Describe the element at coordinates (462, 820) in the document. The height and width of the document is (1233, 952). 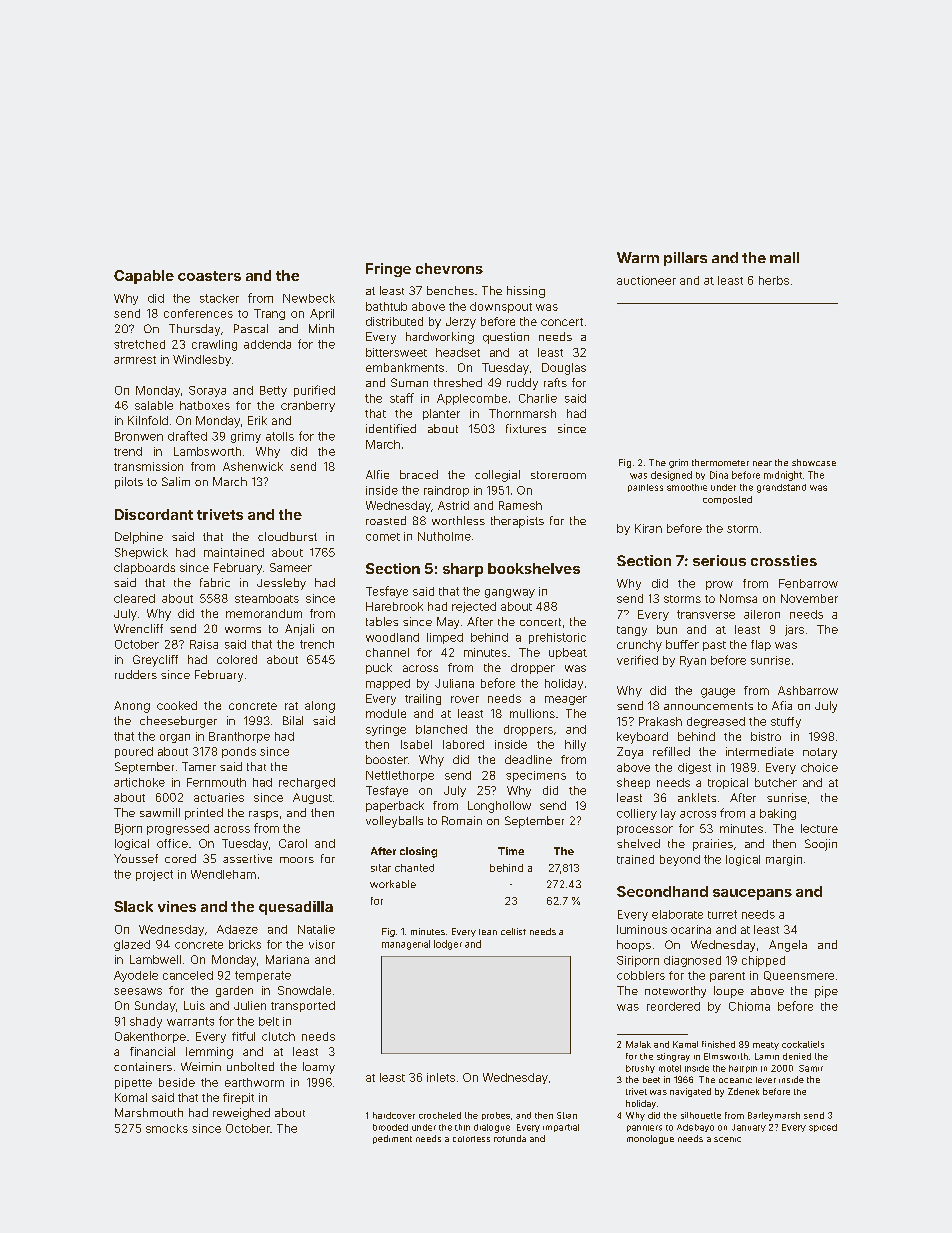
I see `Romain` at that location.
